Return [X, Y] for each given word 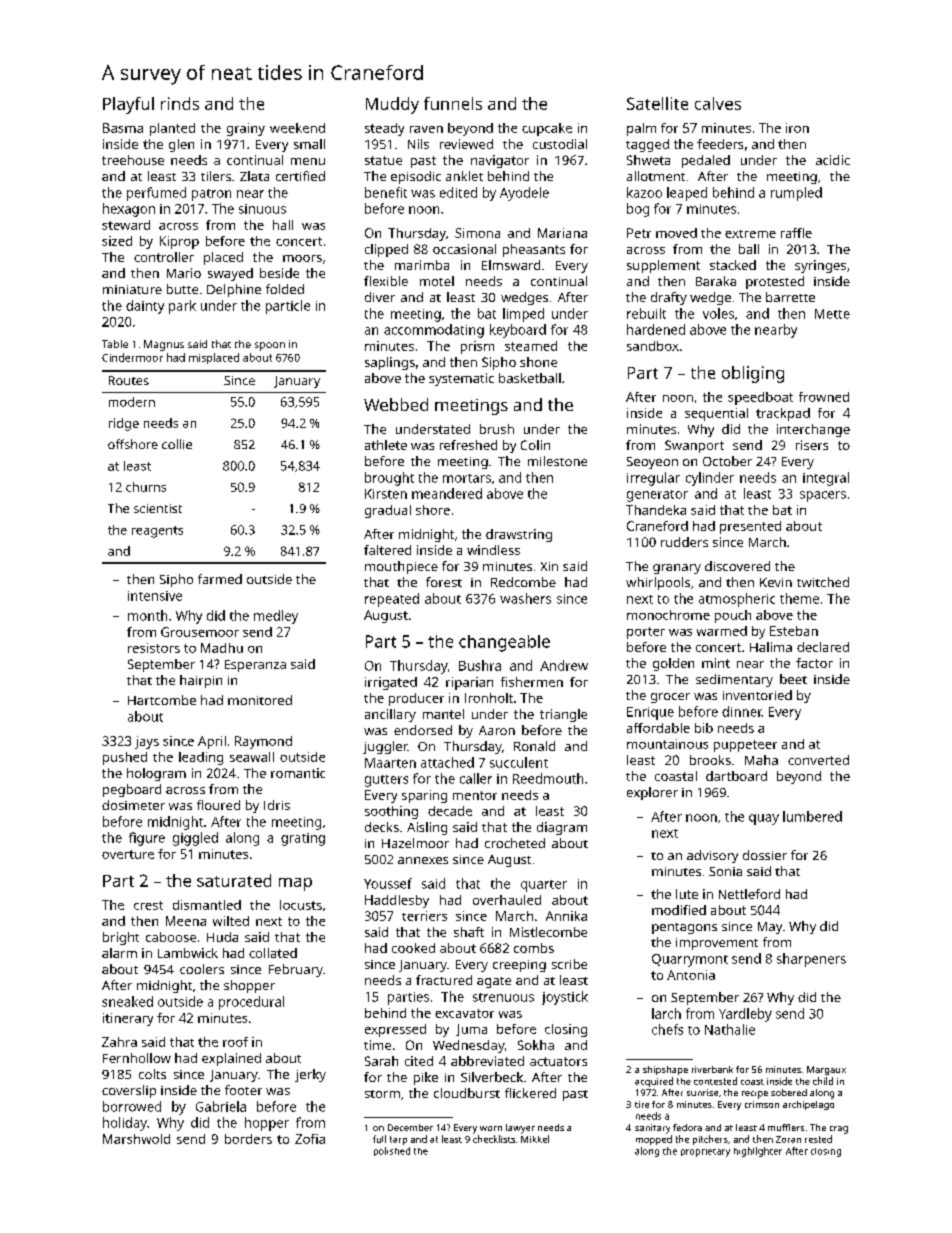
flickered [530, 1093]
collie [177, 444]
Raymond [263, 742]
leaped [687, 194]
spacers [823, 496]
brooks [710, 760]
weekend [297, 128]
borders [248, 1139]
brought [389, 479]
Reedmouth [548, 778]
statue [383, 160]
